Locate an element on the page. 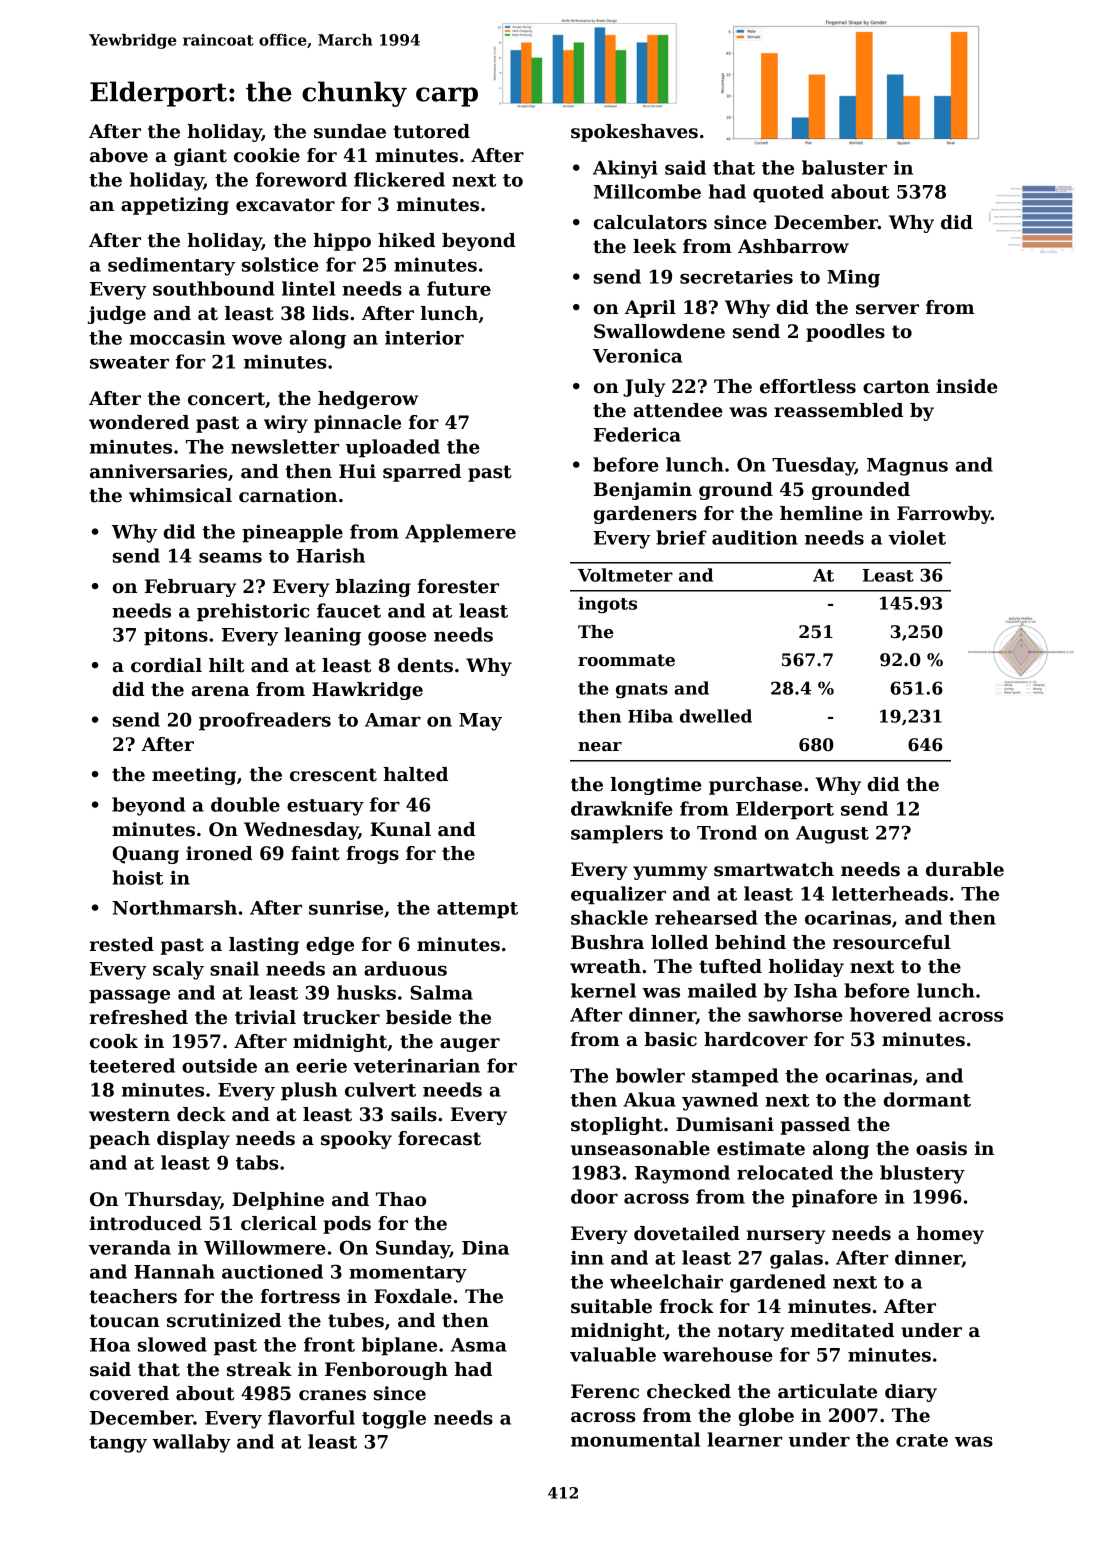 The width and height of the document is (1095, 1548). Federica is located at coordinates (637, 434).
